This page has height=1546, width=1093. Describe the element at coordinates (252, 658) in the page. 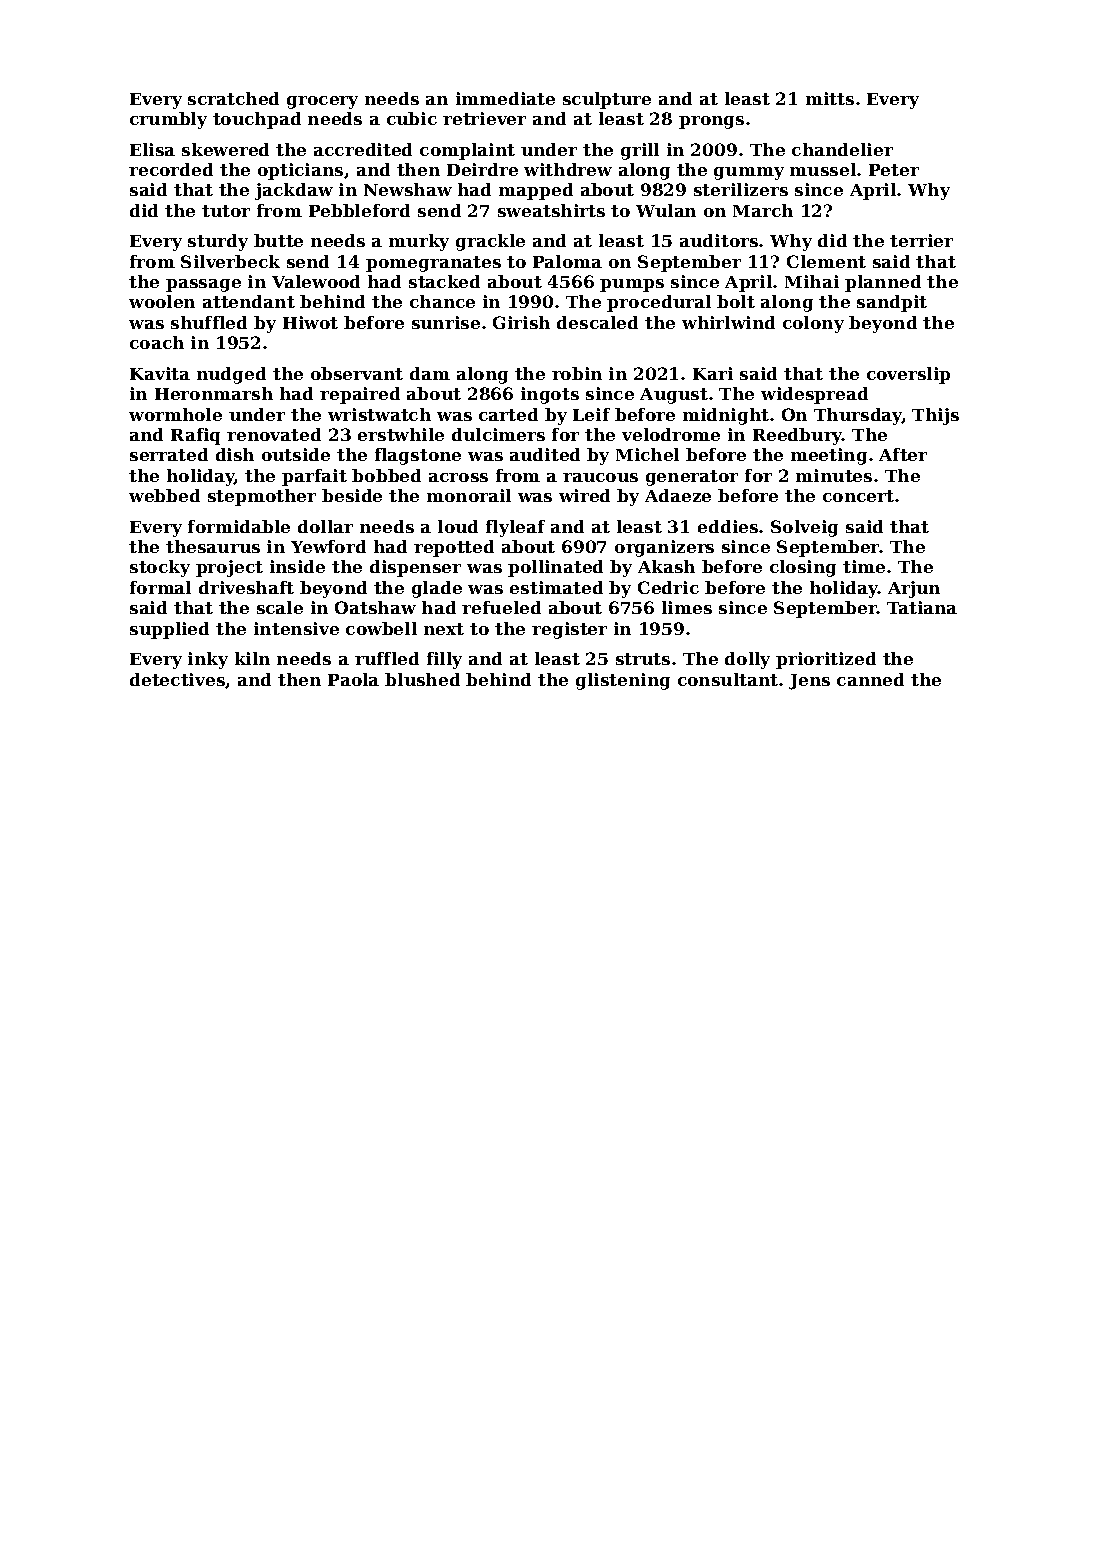

I see `kiln` at that location.
